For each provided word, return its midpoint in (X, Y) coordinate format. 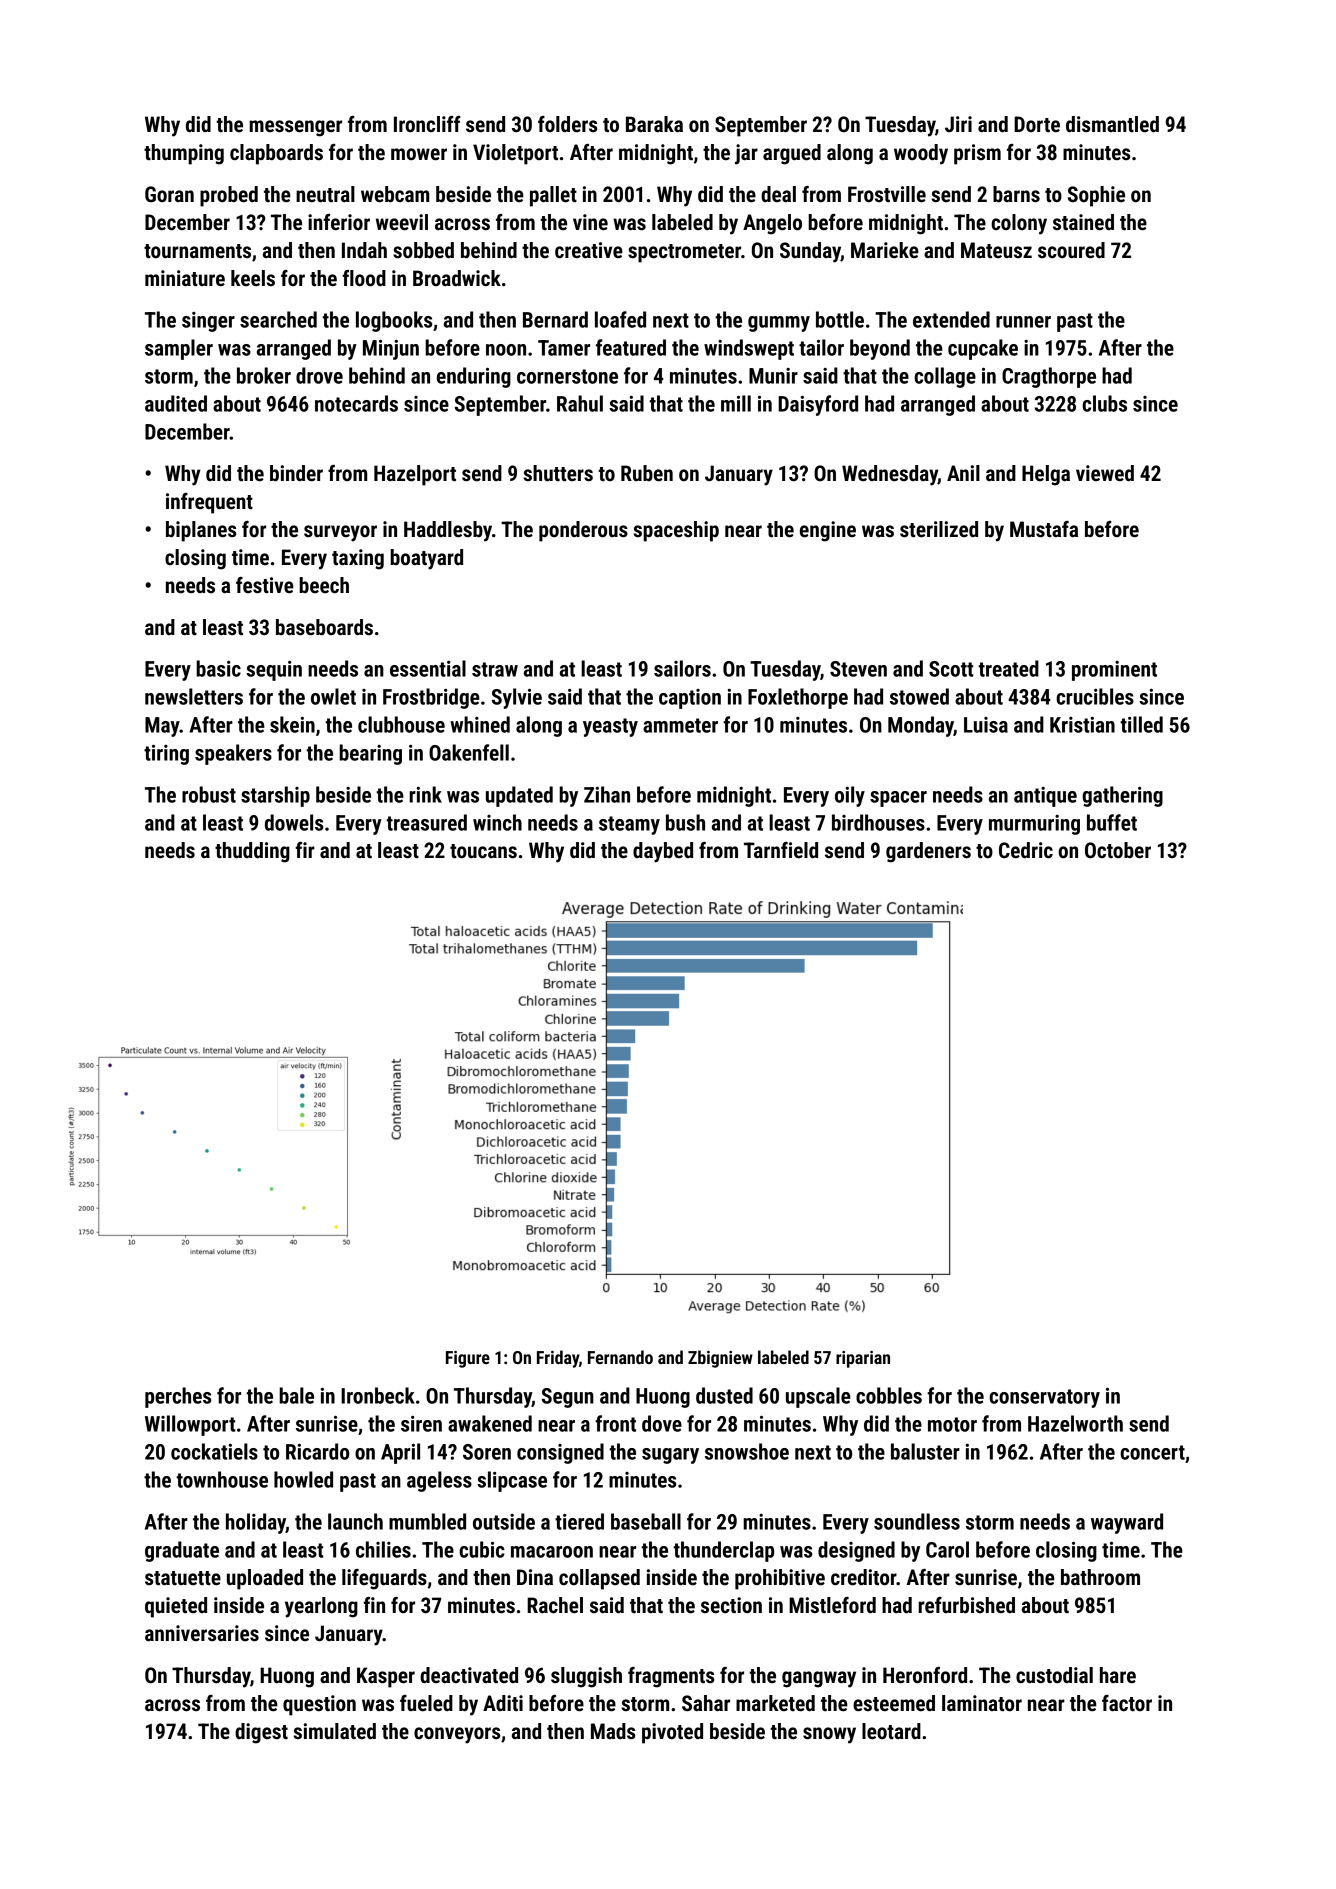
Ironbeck (378, 1395)
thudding (252, 852)
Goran (169, 194)
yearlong (321, 1607)
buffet (1112, 822)
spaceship (676, 531)
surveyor (340, 533)
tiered (579, 1521)
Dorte (1037, 124)
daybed (663, 852)
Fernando (620, 1357)
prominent (1114, 671)
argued (792, 154)
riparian (863, 1359)
